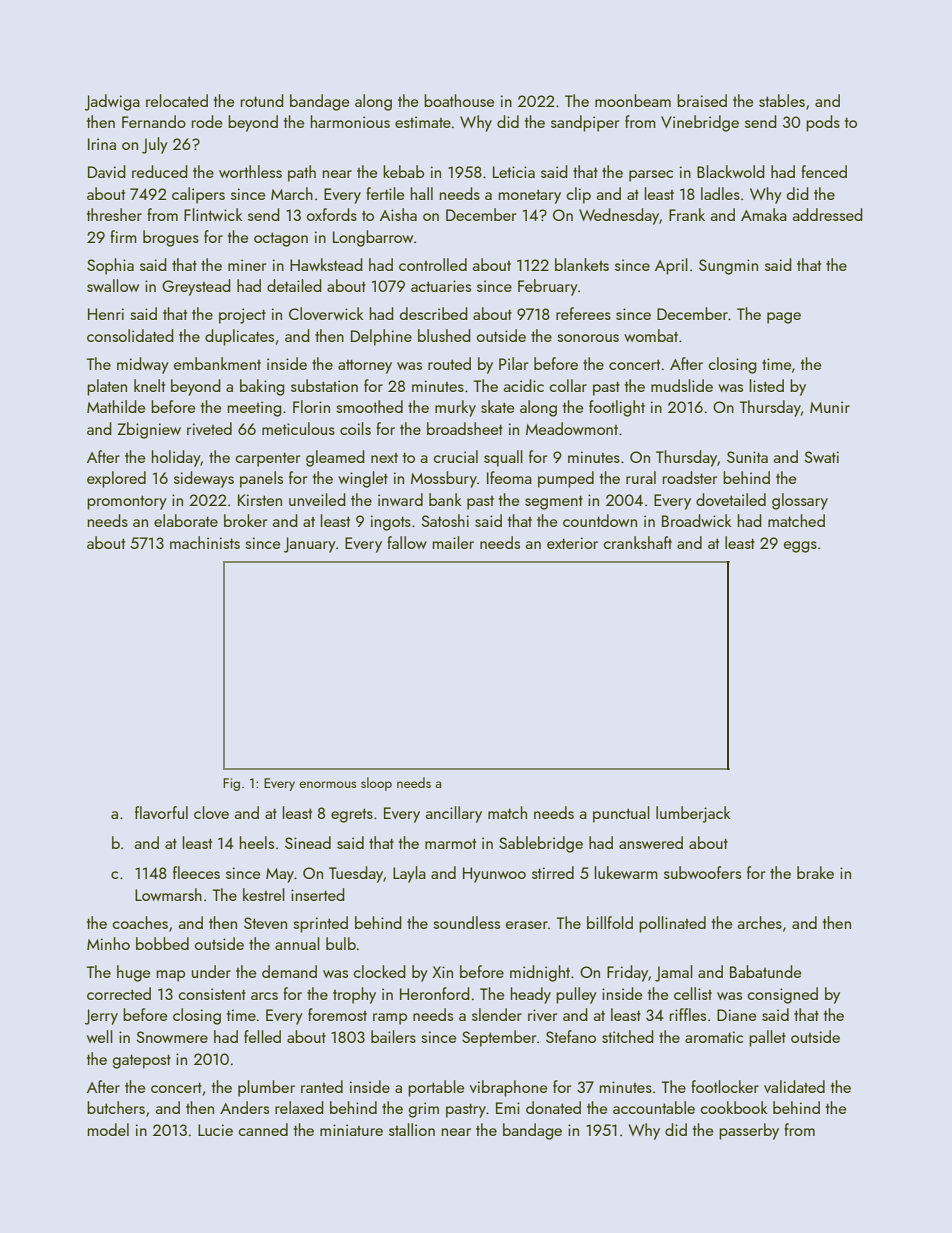  Describe the element at coordinates (800, 547) in the screenshot. I see `eggs` at that location.
